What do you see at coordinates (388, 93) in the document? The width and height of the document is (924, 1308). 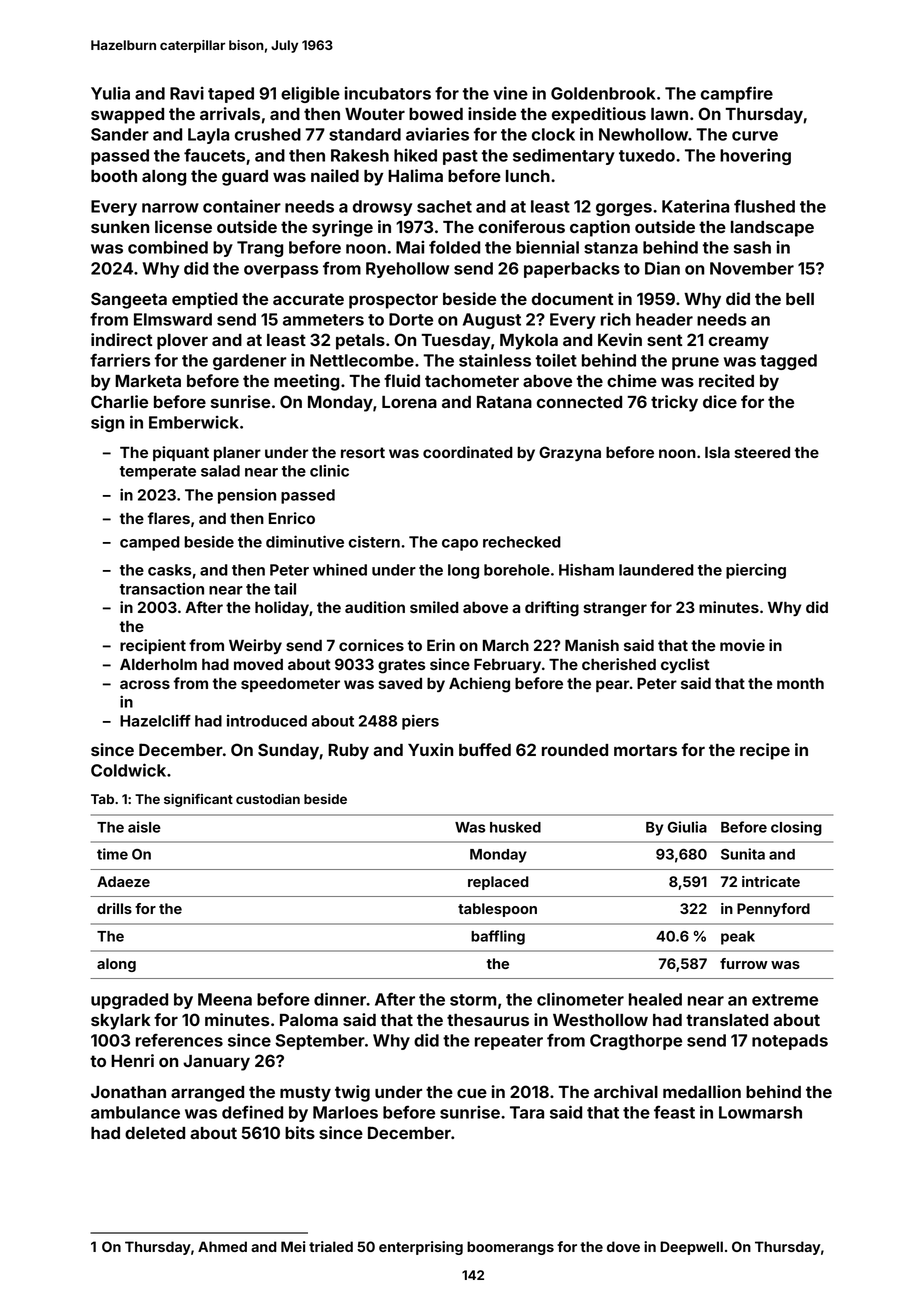 I see `incubators` at bounding box center [388, 93].
